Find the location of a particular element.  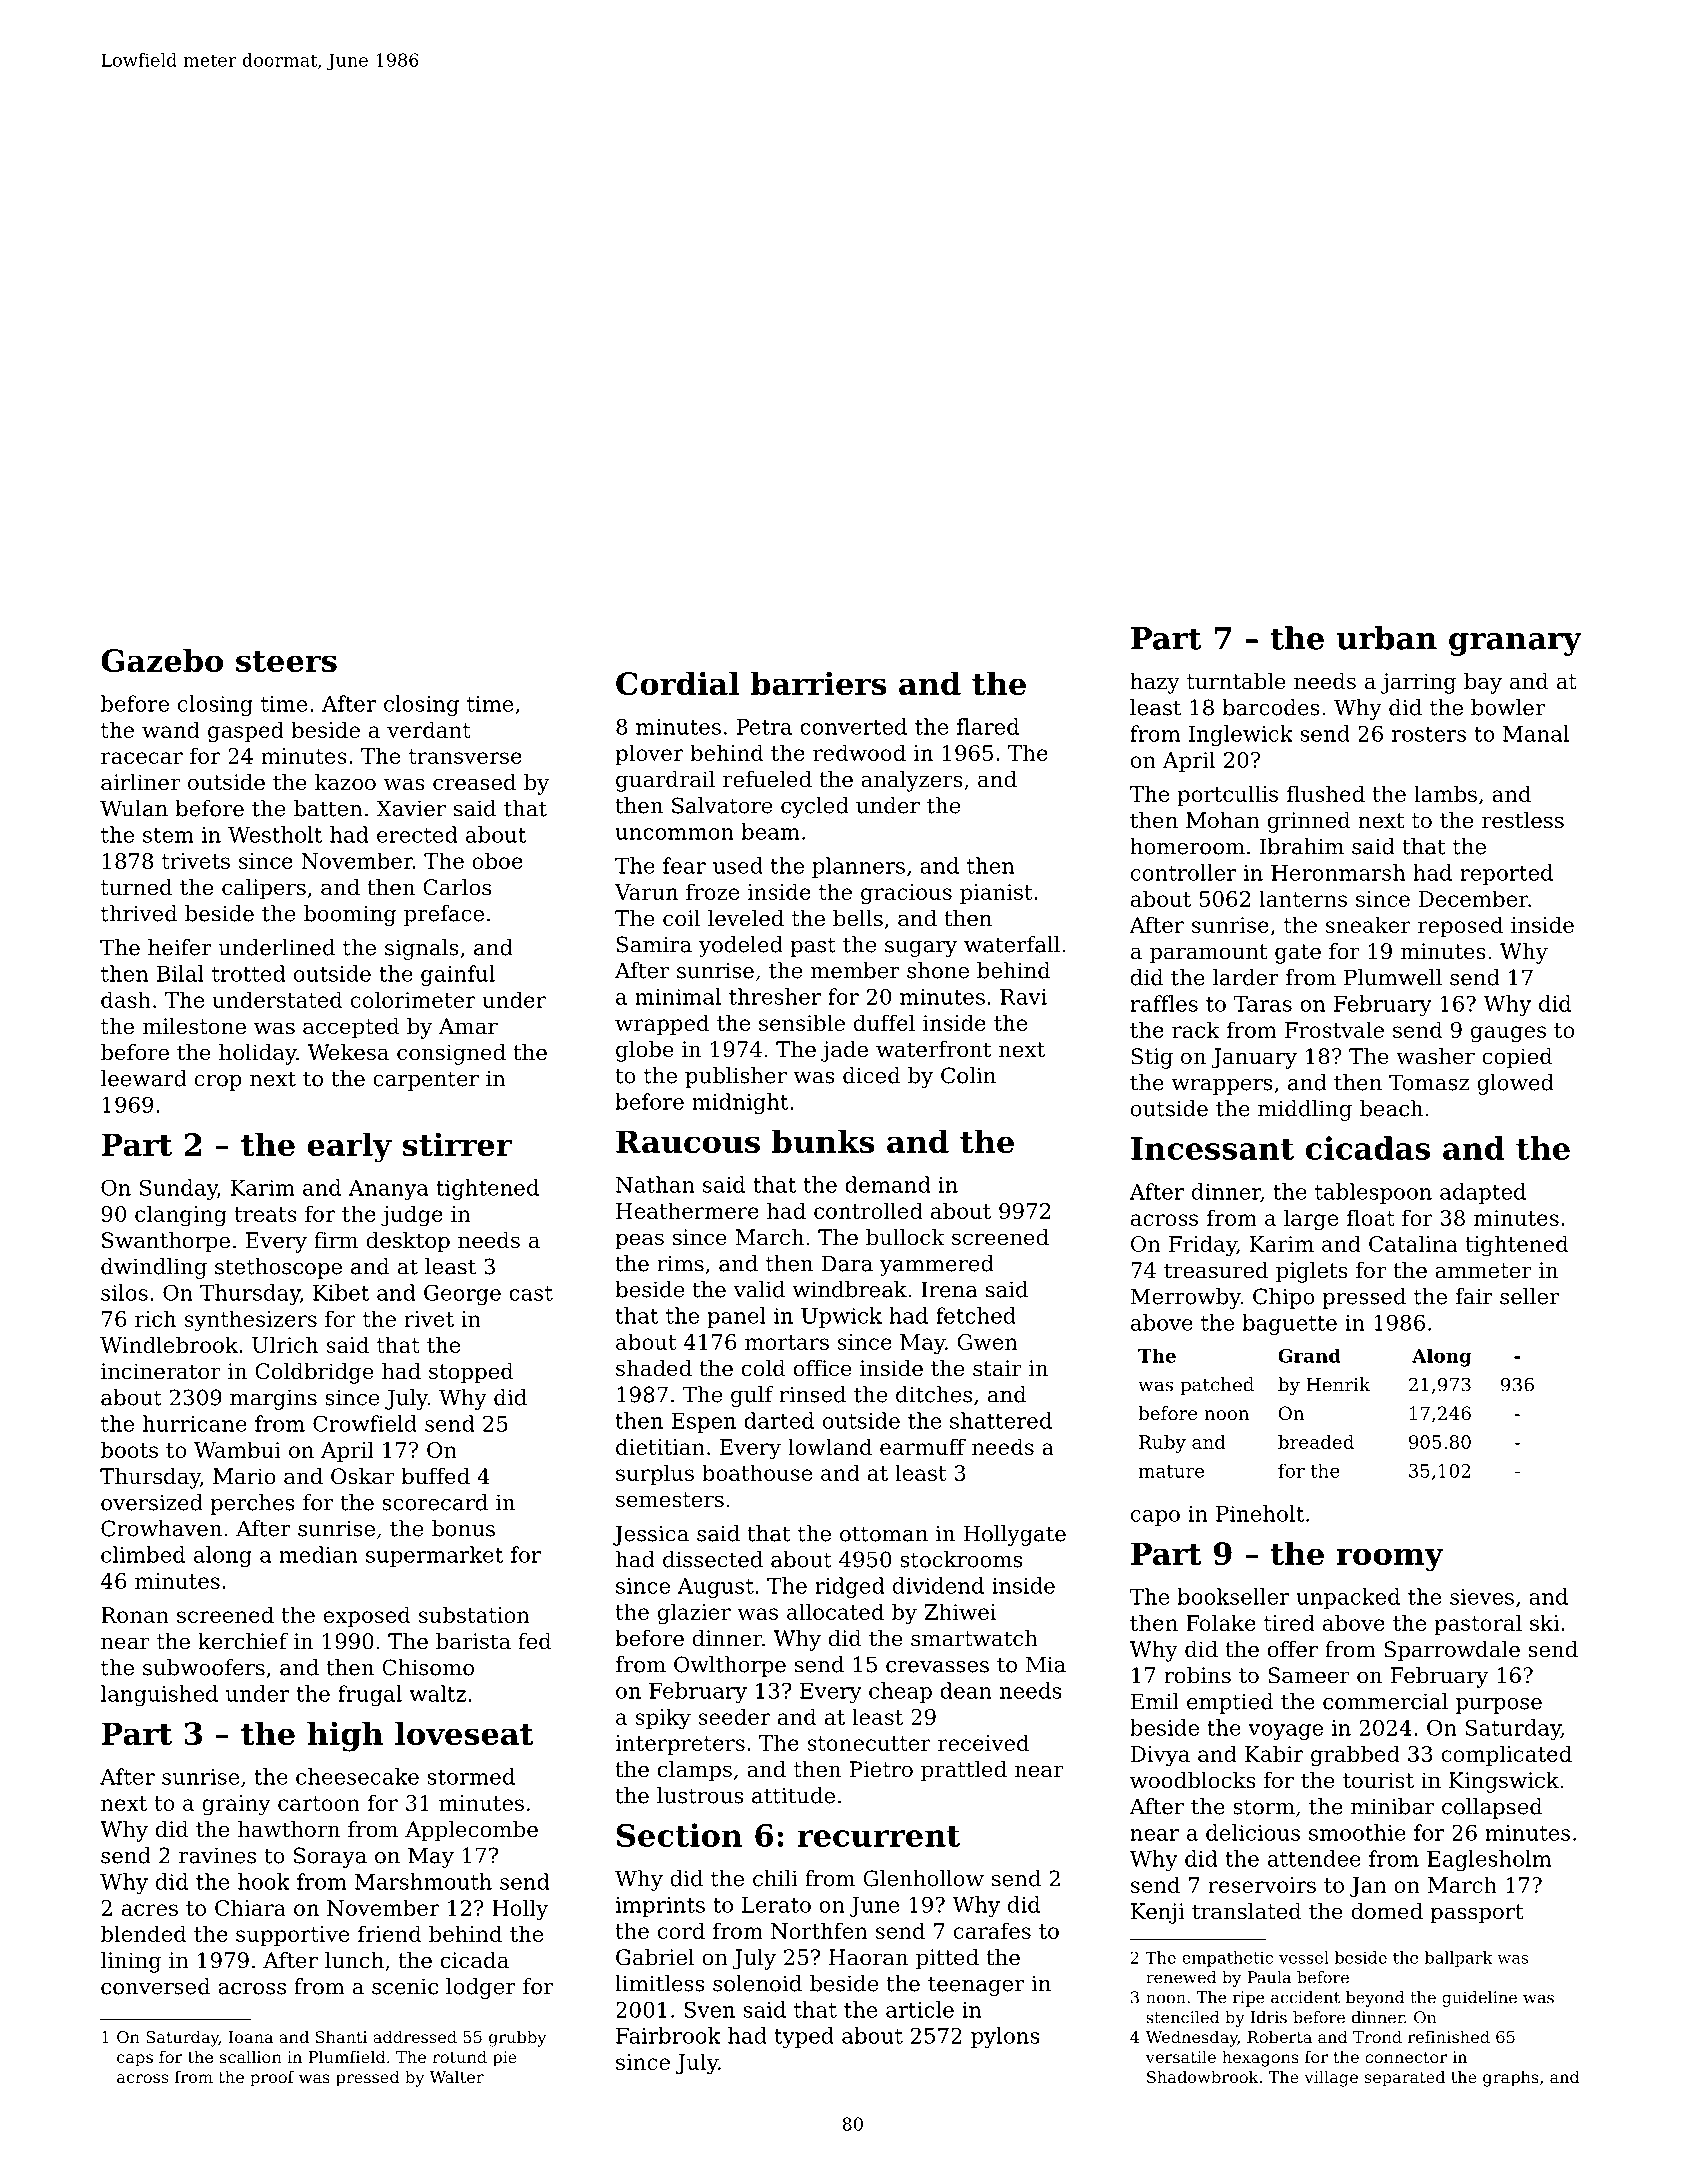

supportive is located at coordinates (292, 1936).
